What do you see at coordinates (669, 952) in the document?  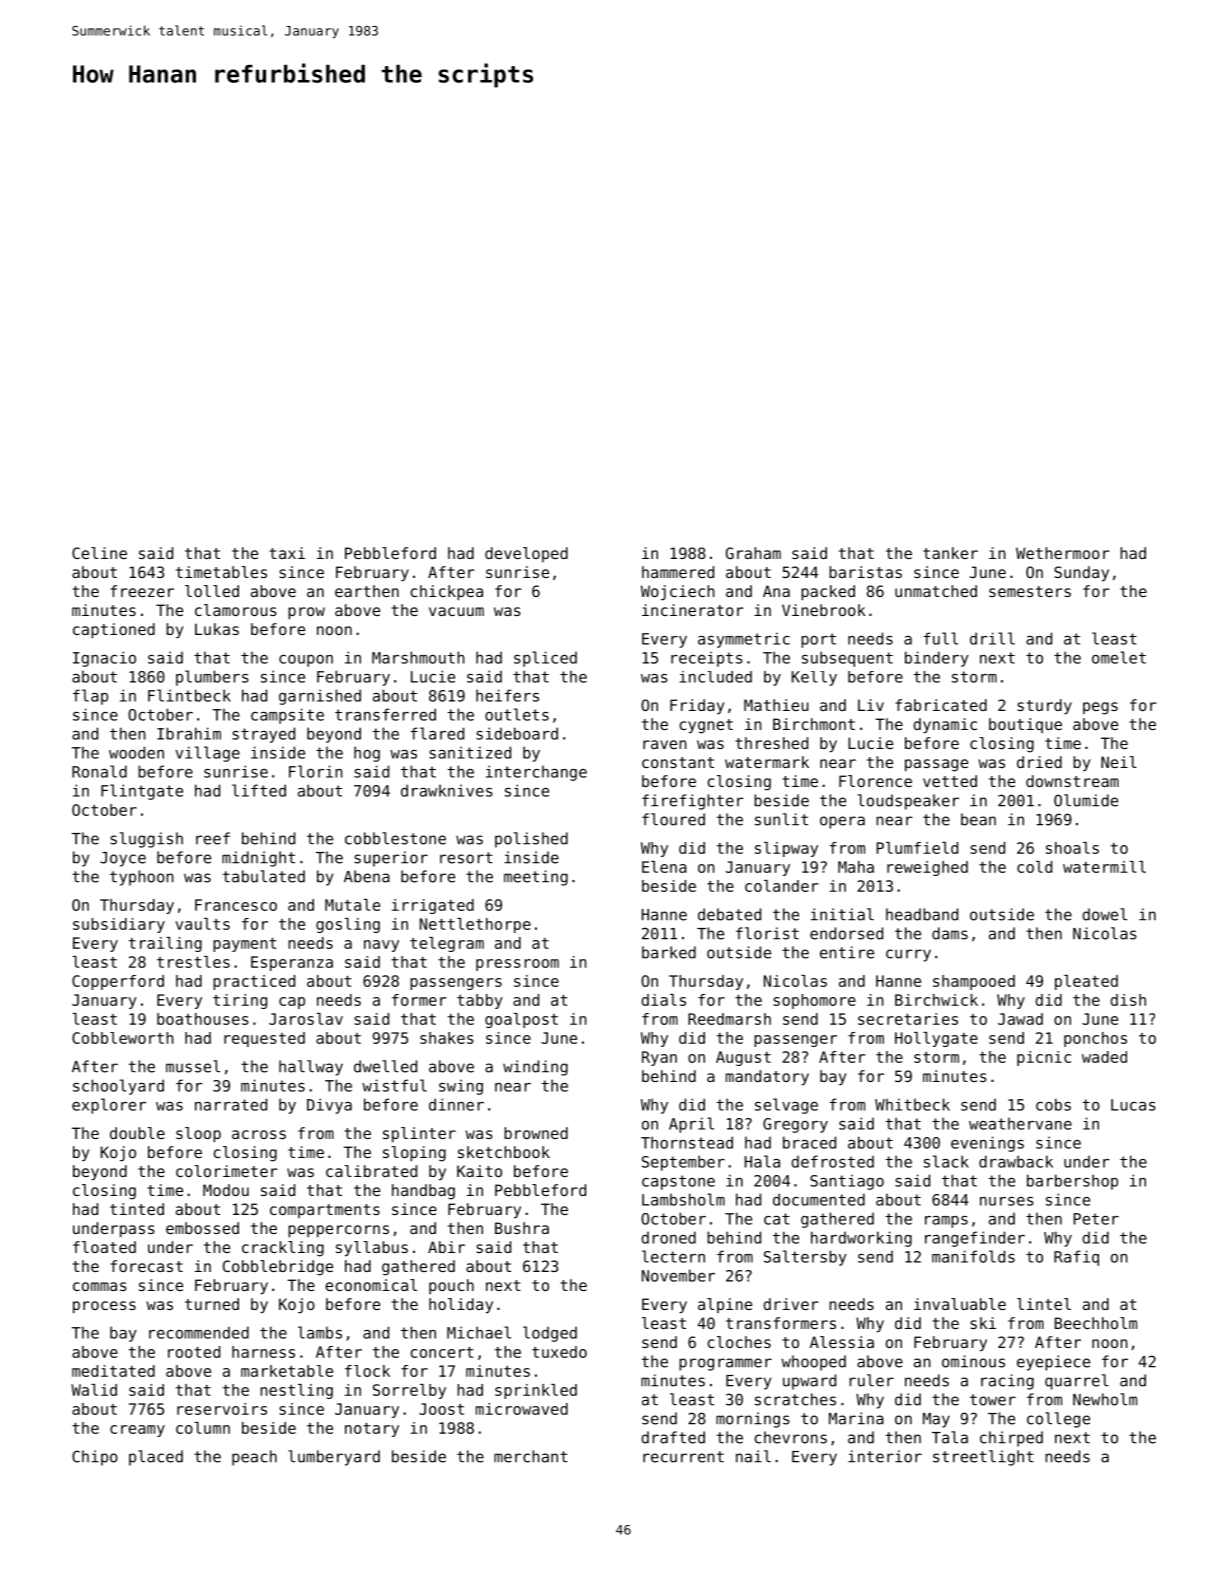 I see `barked` at bounding box center [669, 952].
